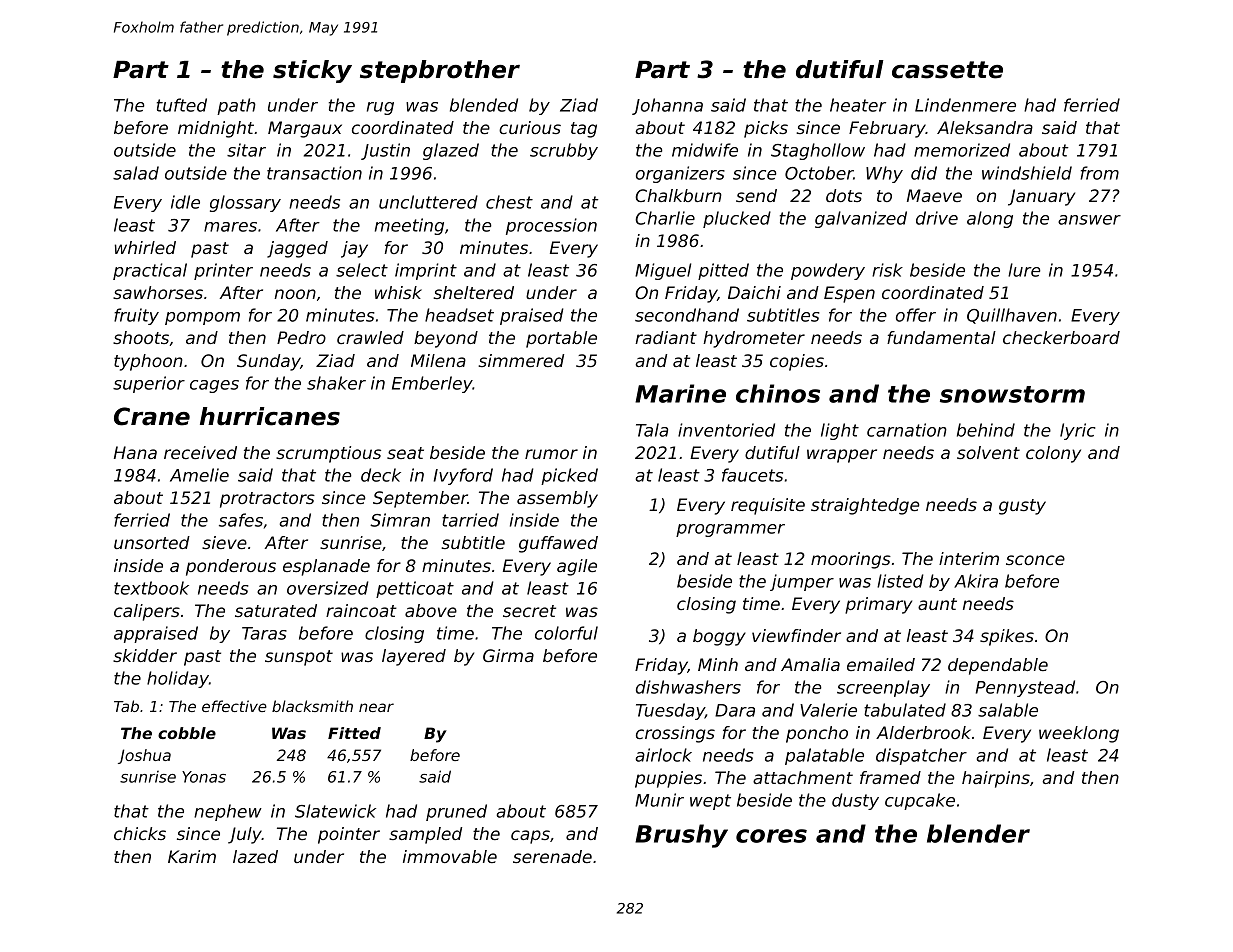 This image has height=952, width=1233. What do you see at coordinates (1089, 220) in the image?
I see `answer` at bounding box center [1089, 220].
